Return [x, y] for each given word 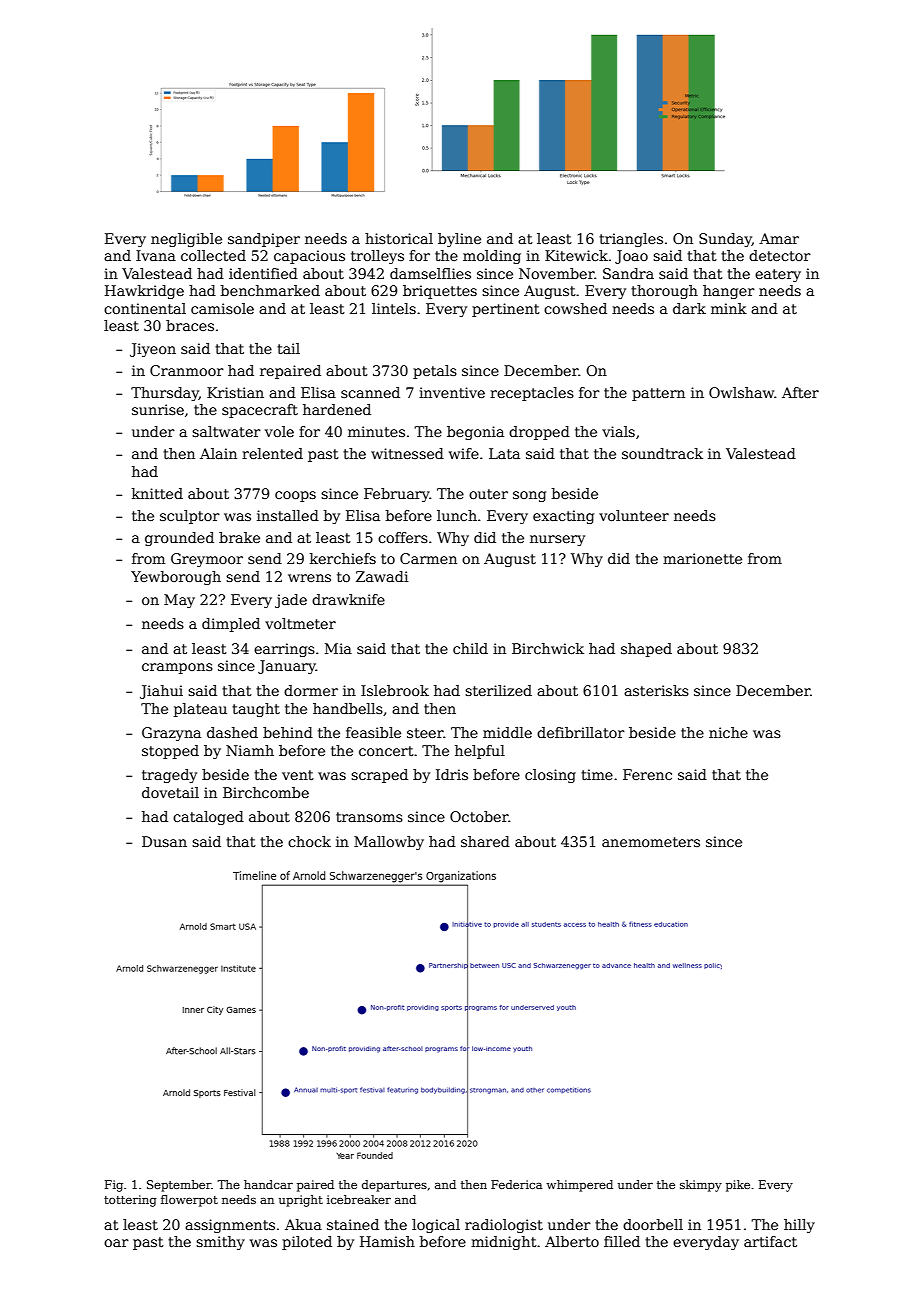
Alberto [572, 1241]
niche [728, 732]
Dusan [164, 841]
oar [116, 1243]
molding [492, 257]
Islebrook [395, 690]
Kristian [235, 392]
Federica [516, 1184]
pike [738, 1186]
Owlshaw [742, 392]
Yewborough [176, 578]
